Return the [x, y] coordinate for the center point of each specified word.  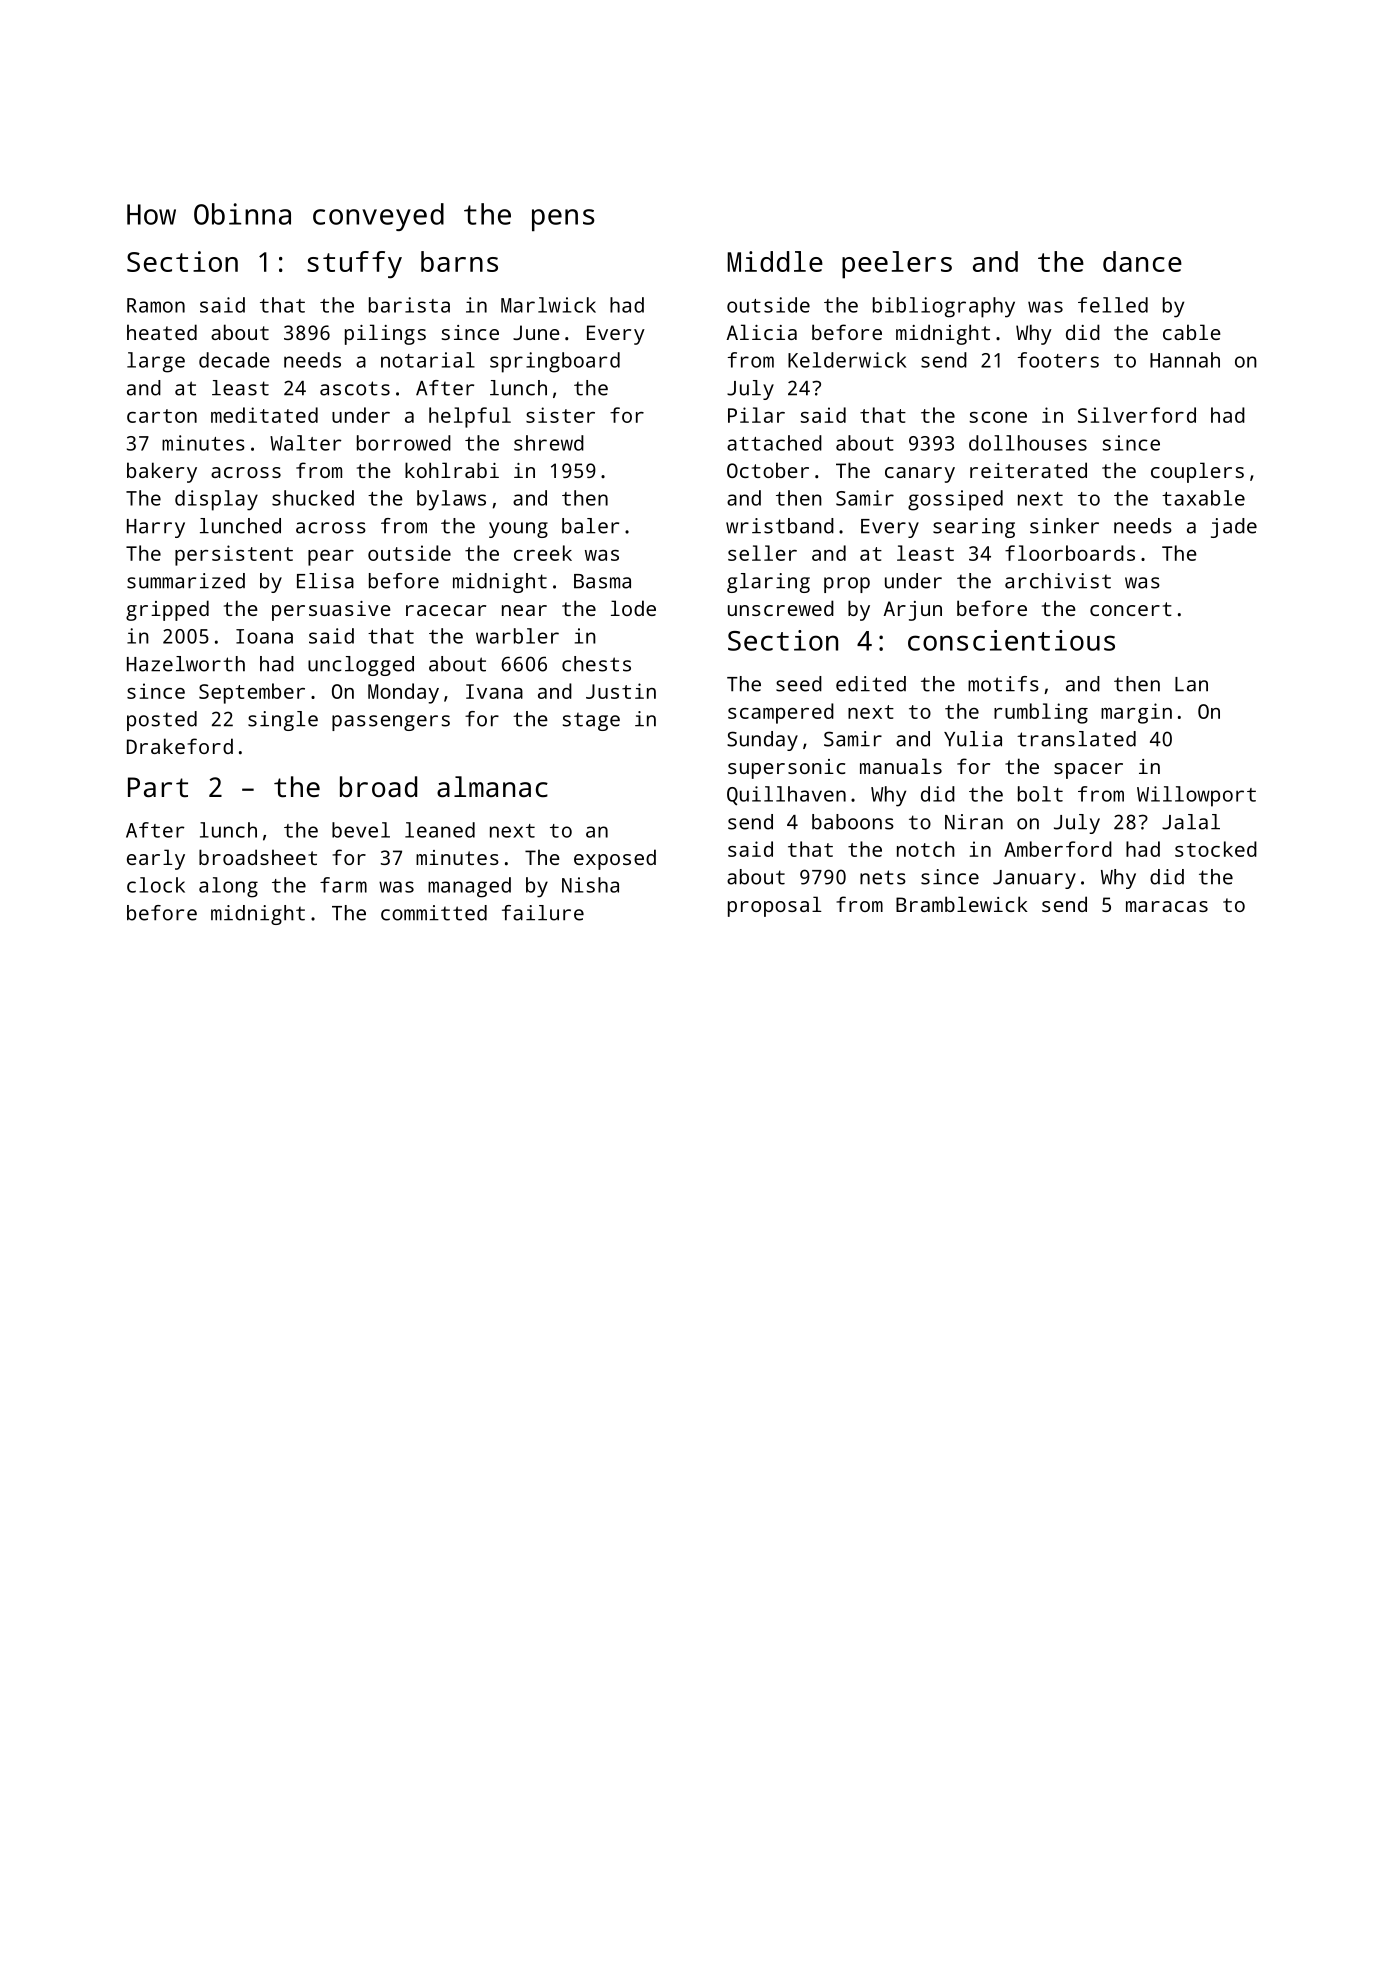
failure [543, 913]
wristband [780, 526]
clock [156, 885]
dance [1142, 261]
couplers [1197, 472]
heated [162, 332]
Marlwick [548, 305]
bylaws [451, 500]
